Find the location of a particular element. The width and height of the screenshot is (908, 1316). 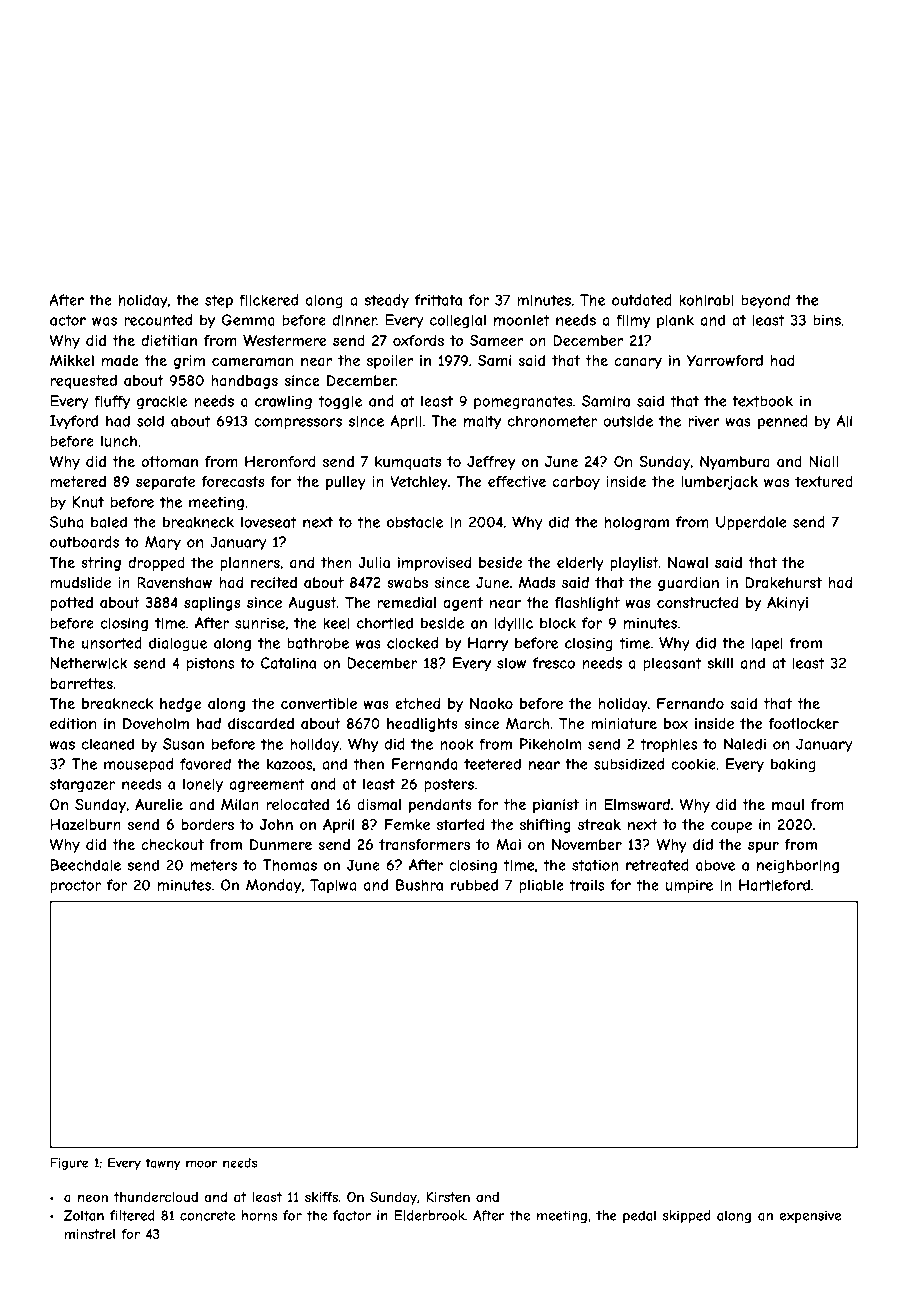

oxfords is located at coordinates (418, 340).
